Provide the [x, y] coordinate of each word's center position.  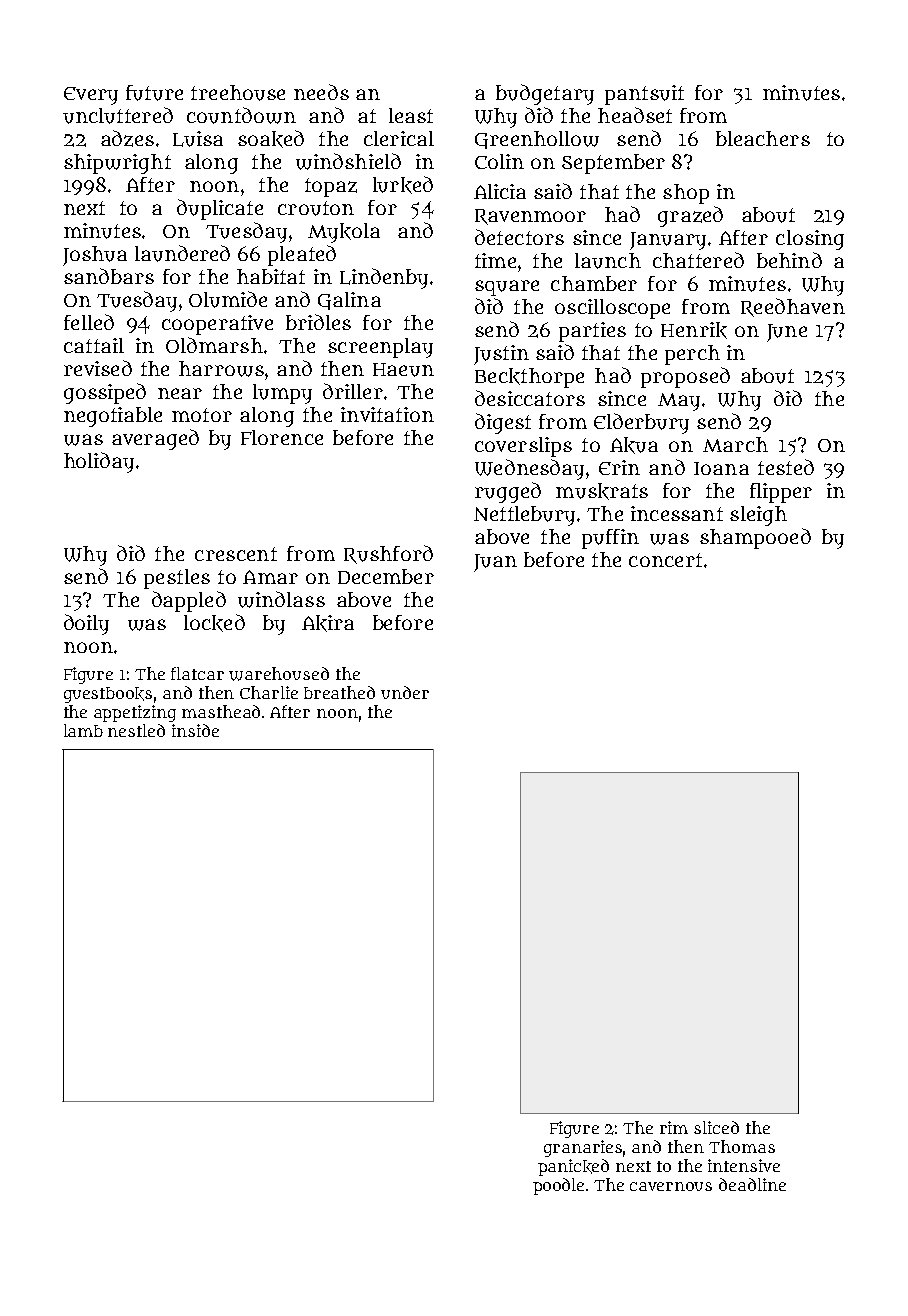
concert [665, 560]
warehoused [279, 674]
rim [674, 1127]
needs [321, 92]
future [154, 93]
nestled [136, 730]
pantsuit [644, 95]
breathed [339, 692]
